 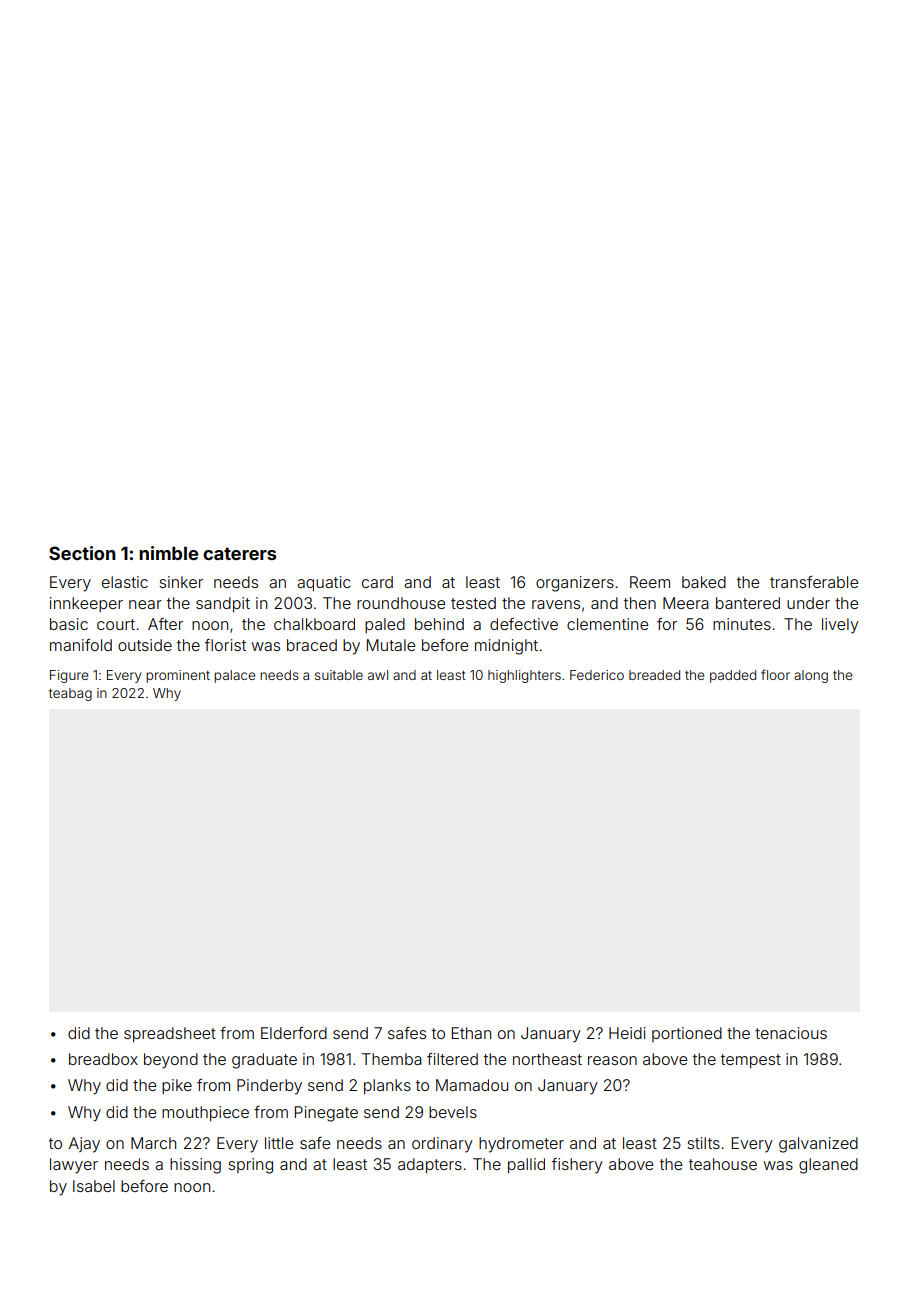 What do you see at coordinates (385, 625) in the page?
I see `paled` at bounding box center [385, 625].
